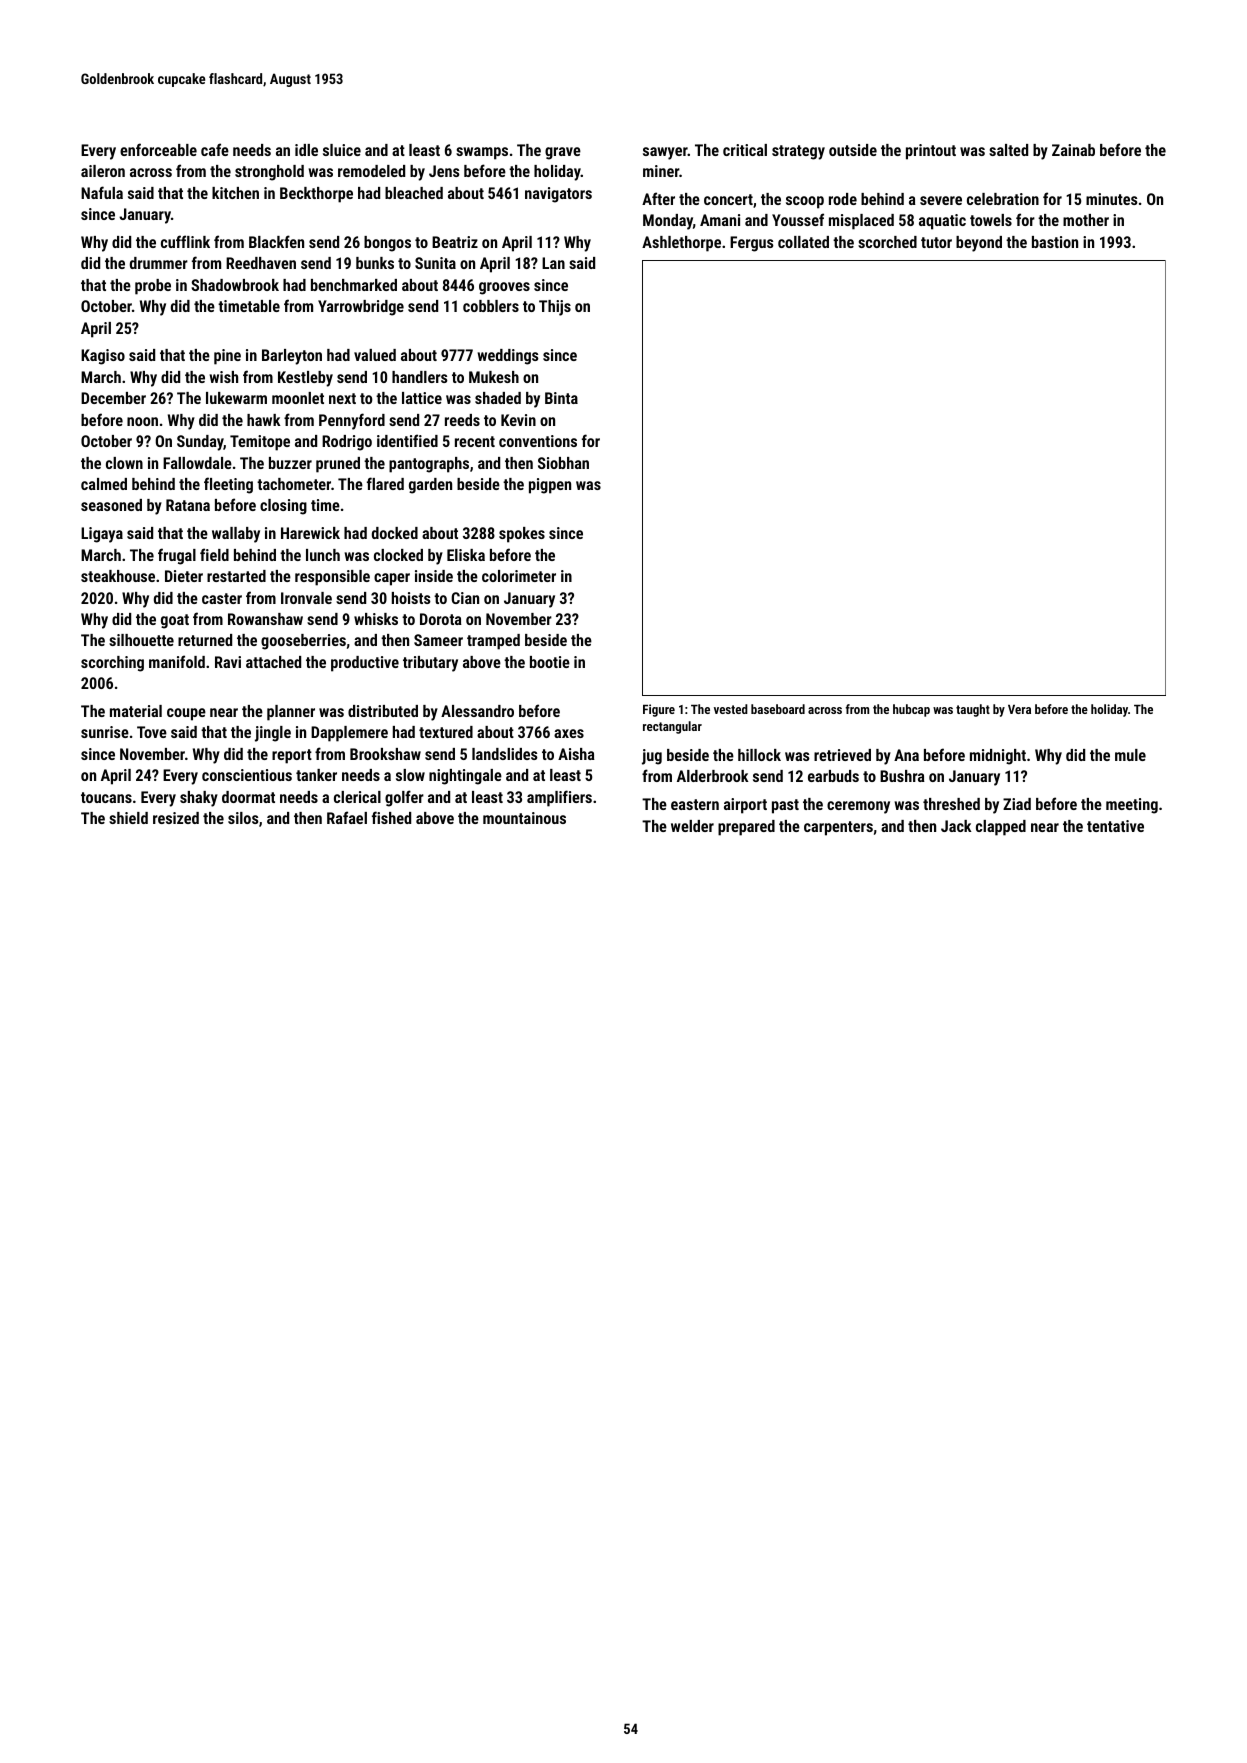 This screenshot has width=1247, height=1763. What do you see at coordinates (269, 173) in the screenshot?
I see `stronghold` at bounding box center [269, 173].
